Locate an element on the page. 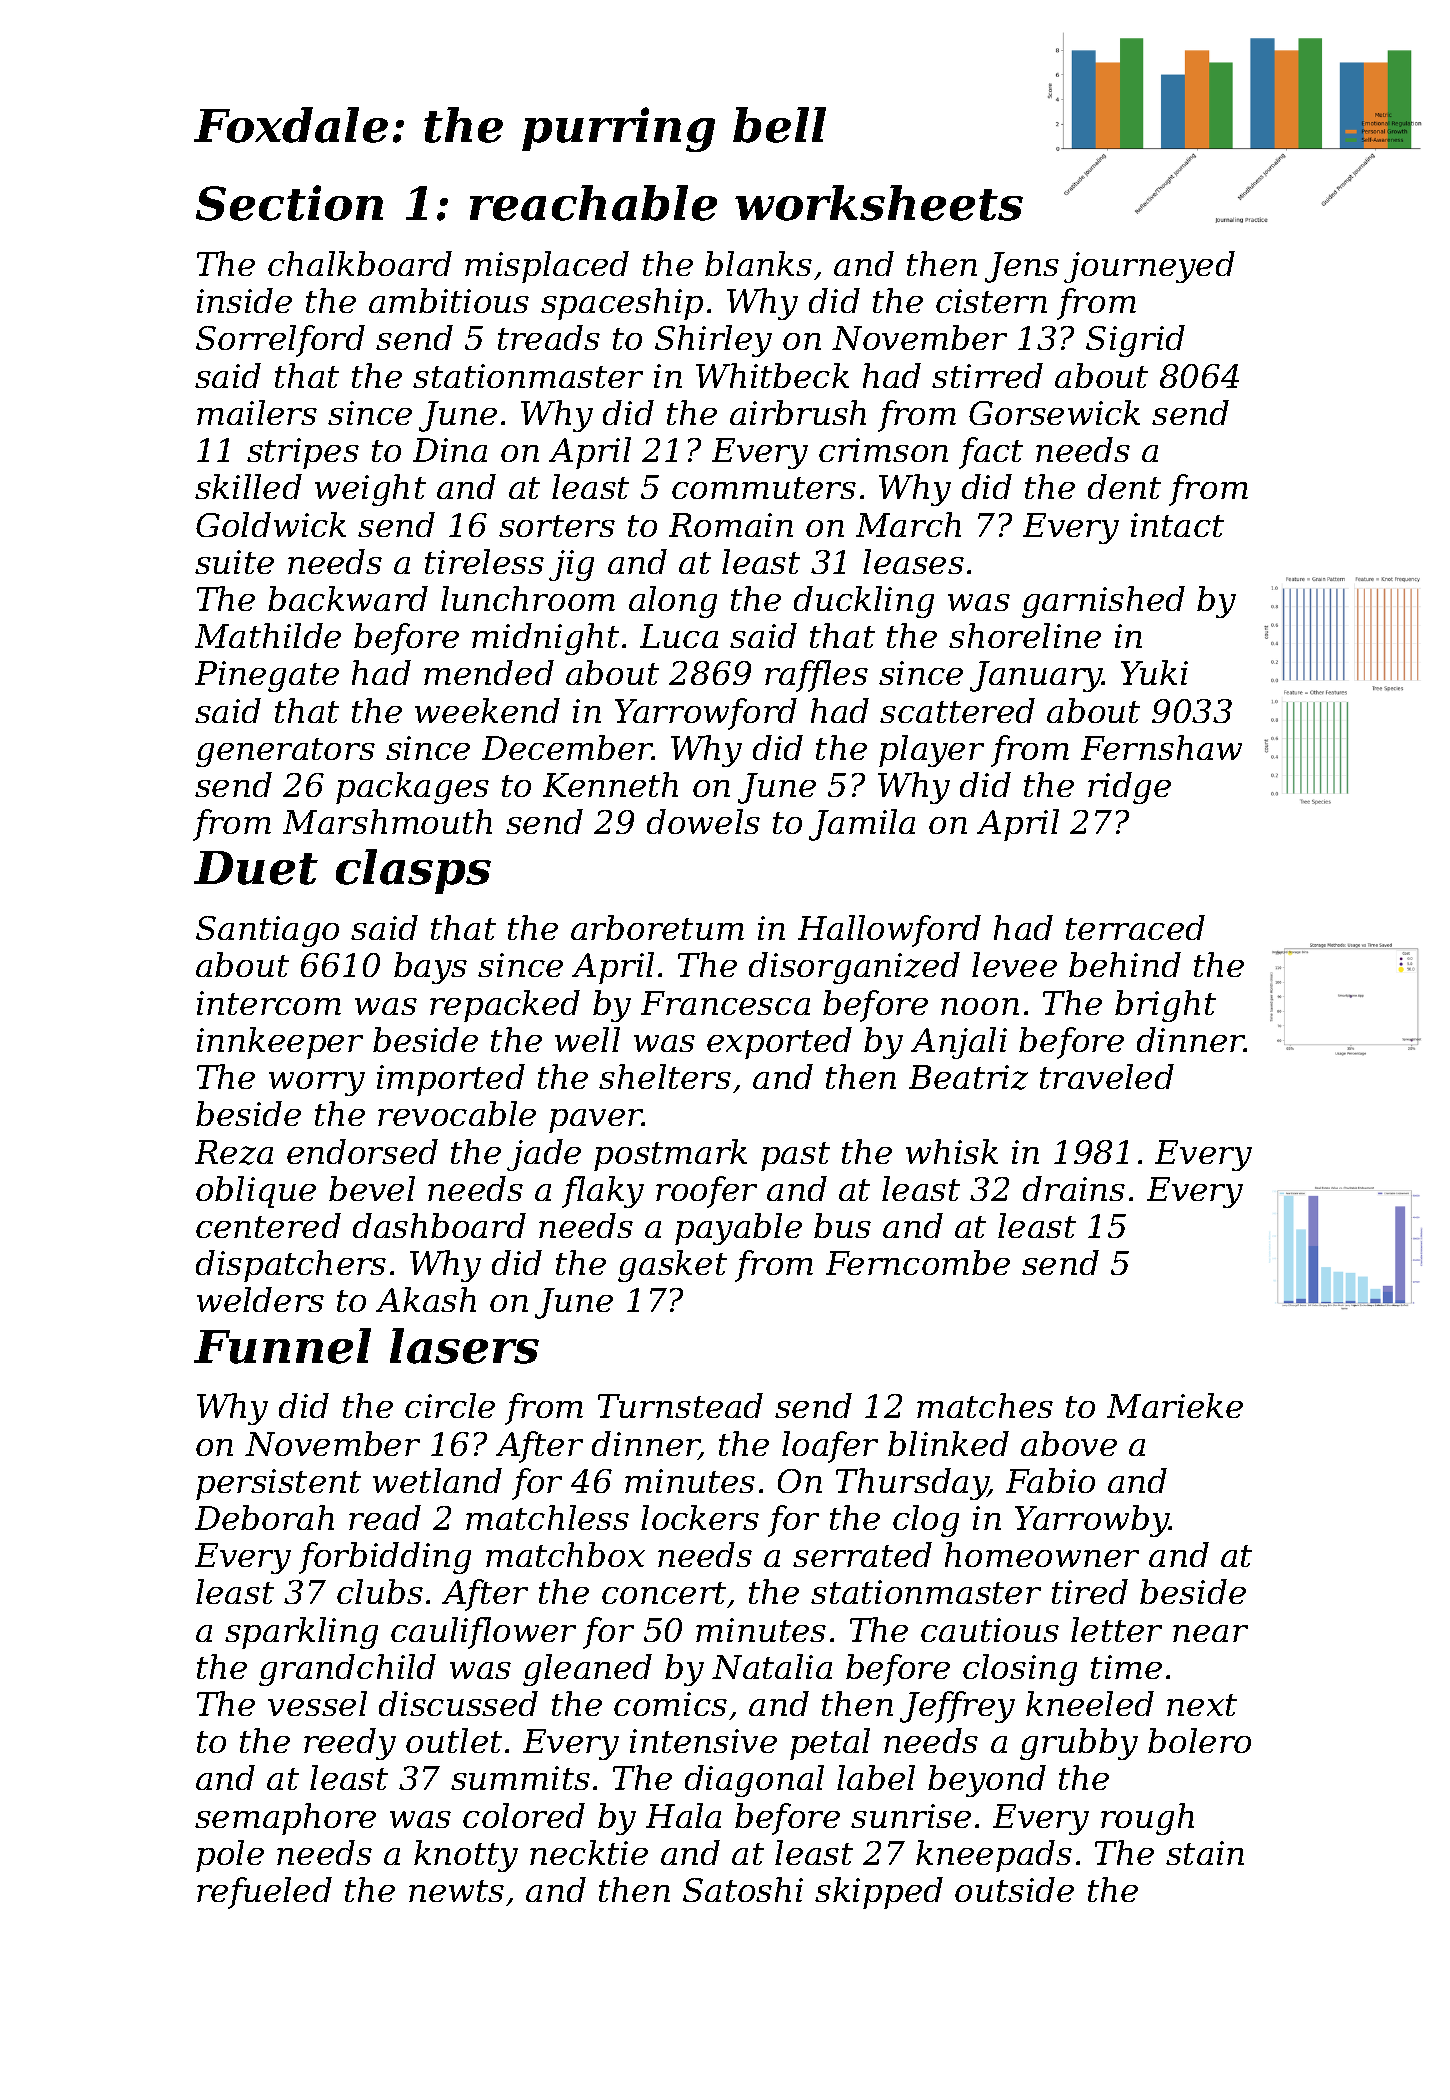  Jens is located at coordinates (1022, 267).
